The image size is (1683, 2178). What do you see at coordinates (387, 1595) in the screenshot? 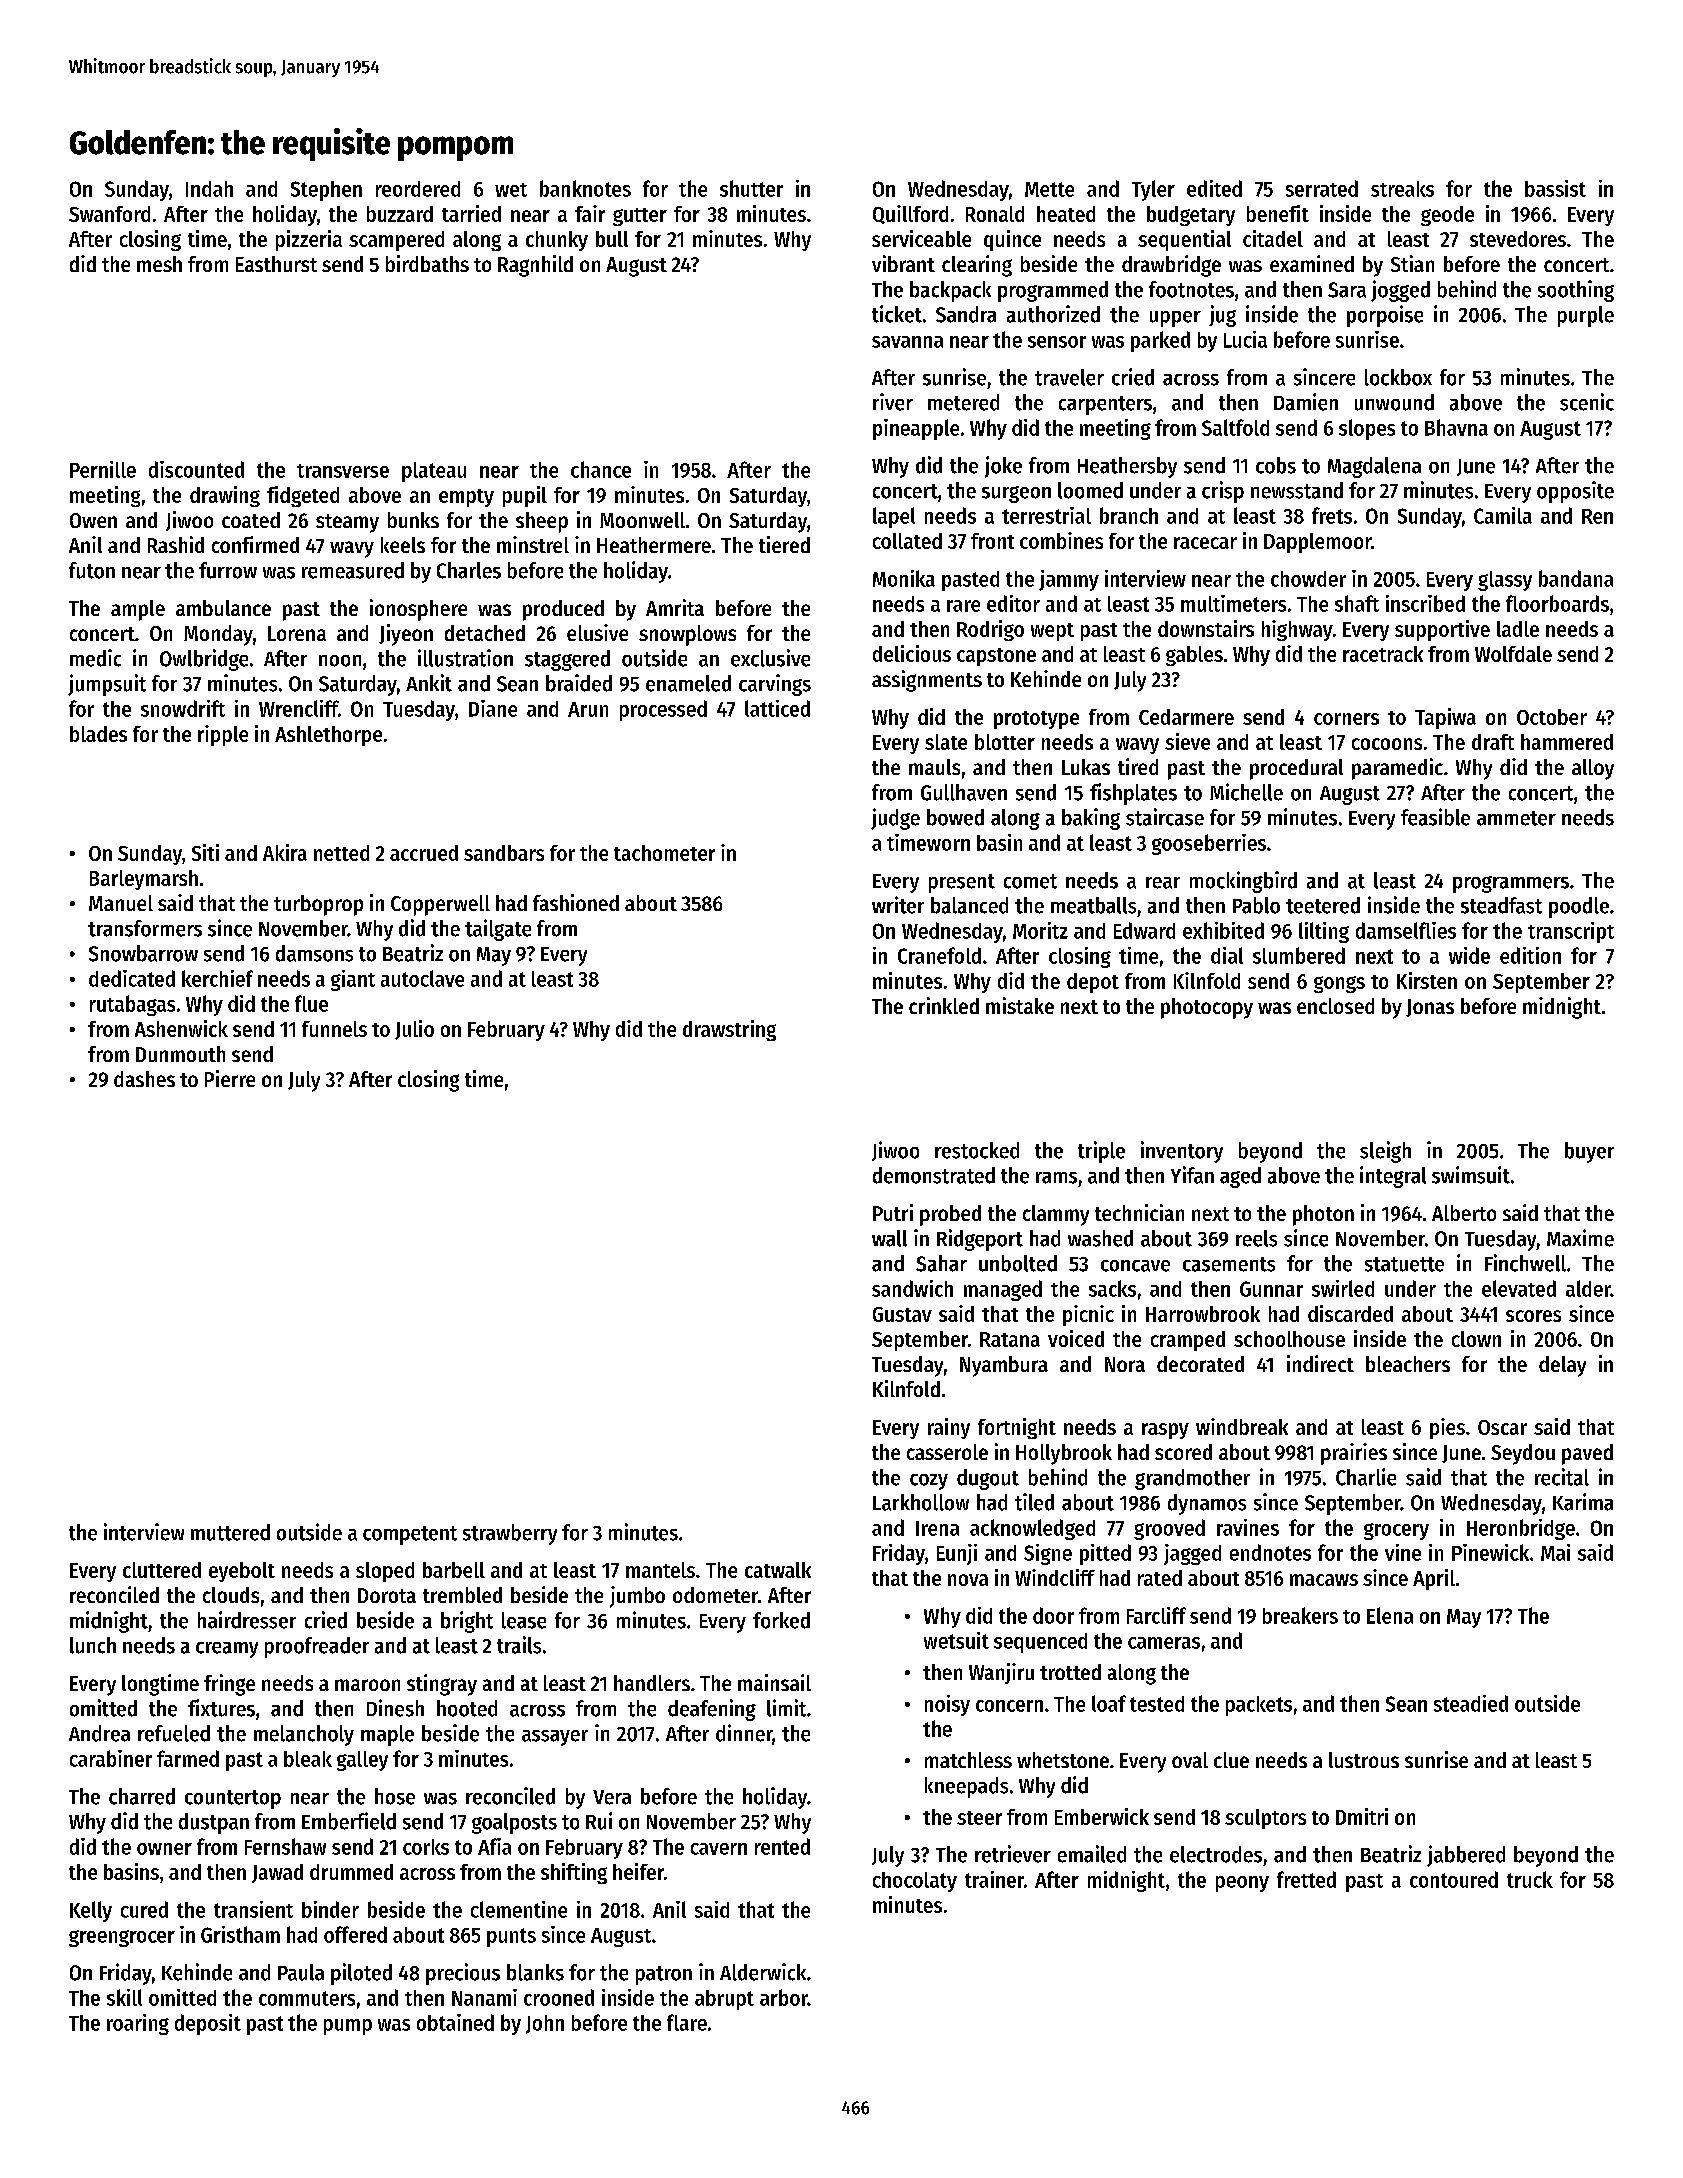
I see `Dorota` at bounding box center [387, 1595].
